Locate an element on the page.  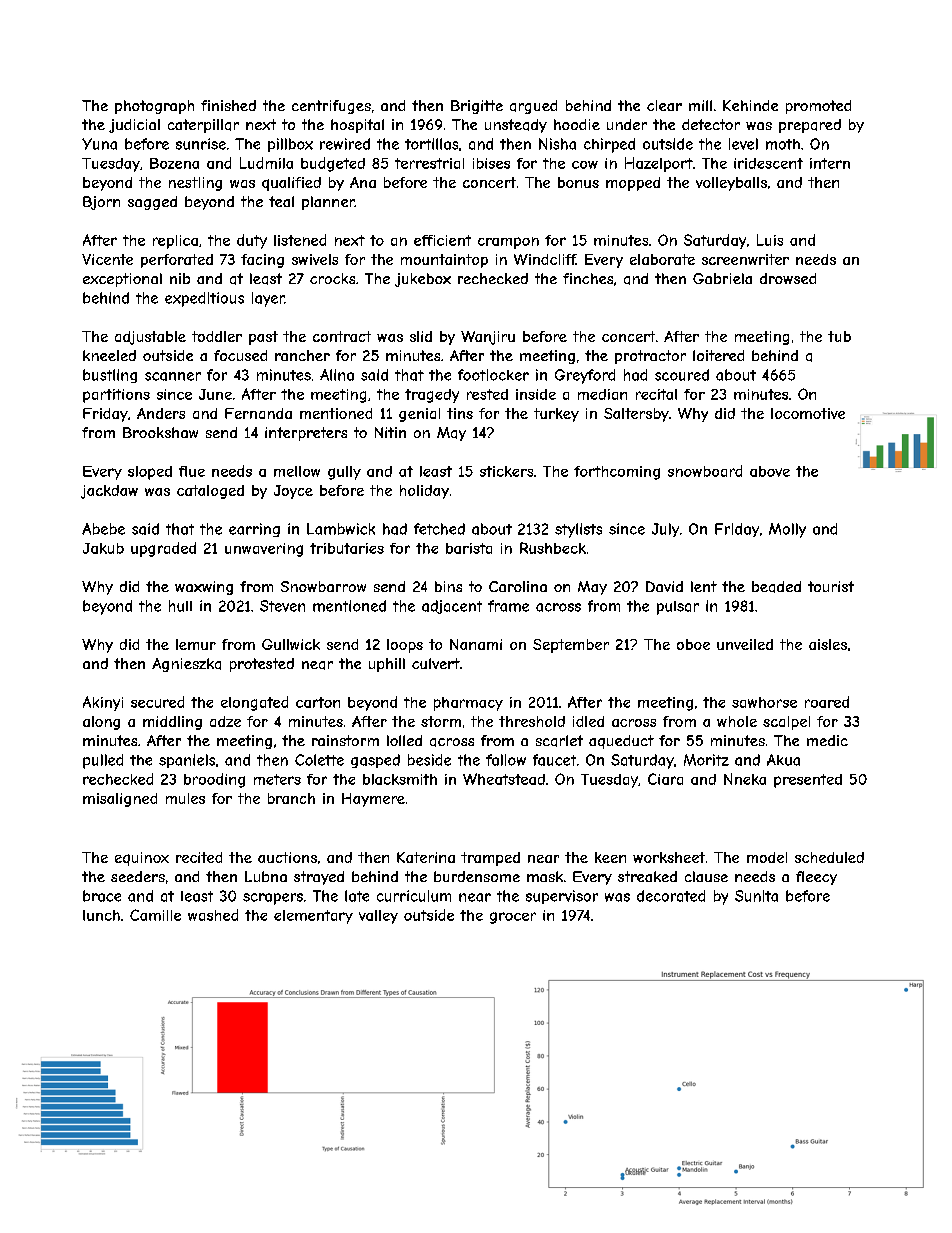
misaligned is located at coordinates (120, 800).
